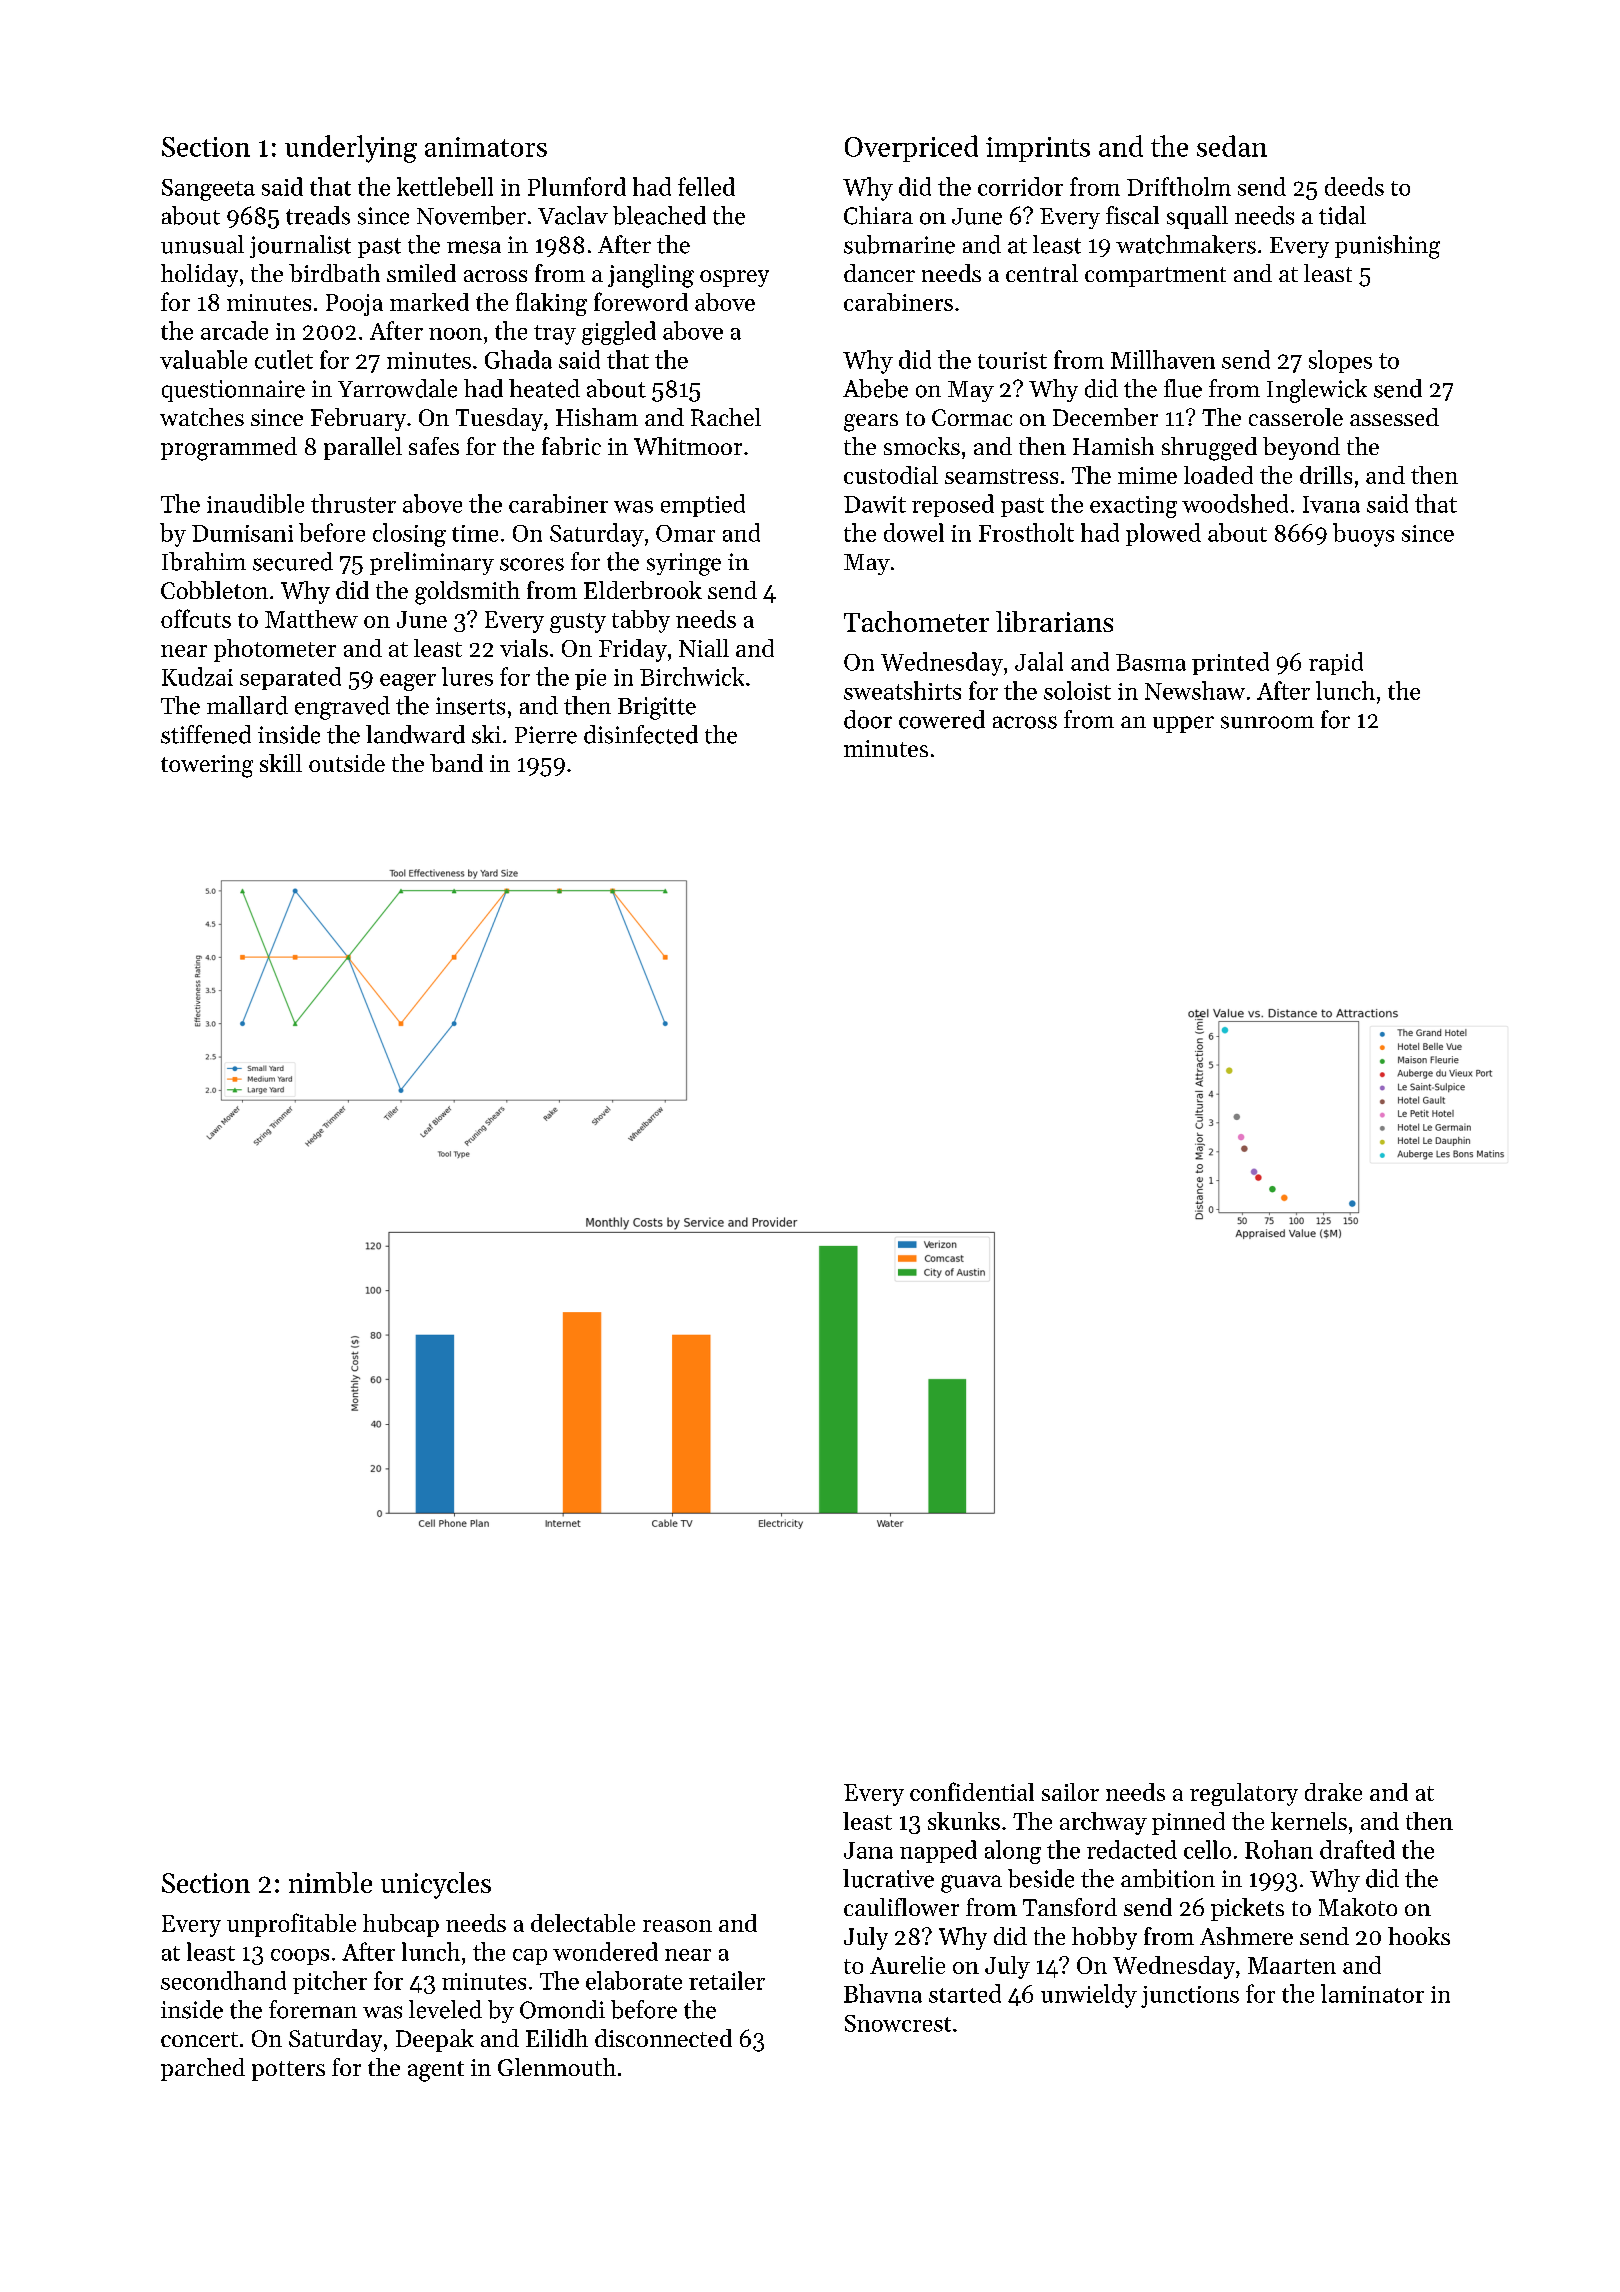 Image resolution: width=1620 pixels, height=2292 pixels. I want to click on unusual, so click(202, 244).
